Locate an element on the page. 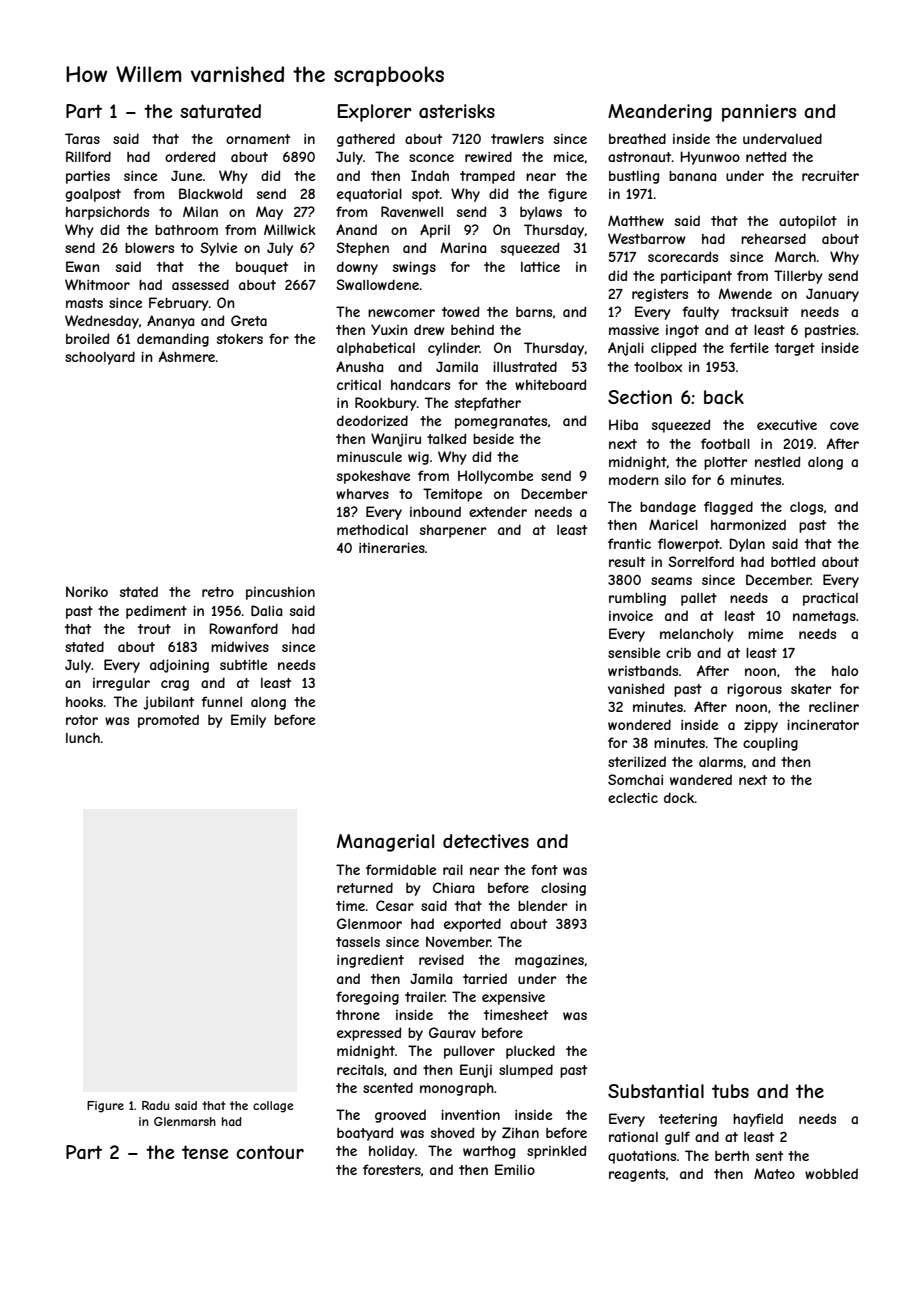 The image size is (924, 1308). flowerpot is located at coordinates (689, 545).
